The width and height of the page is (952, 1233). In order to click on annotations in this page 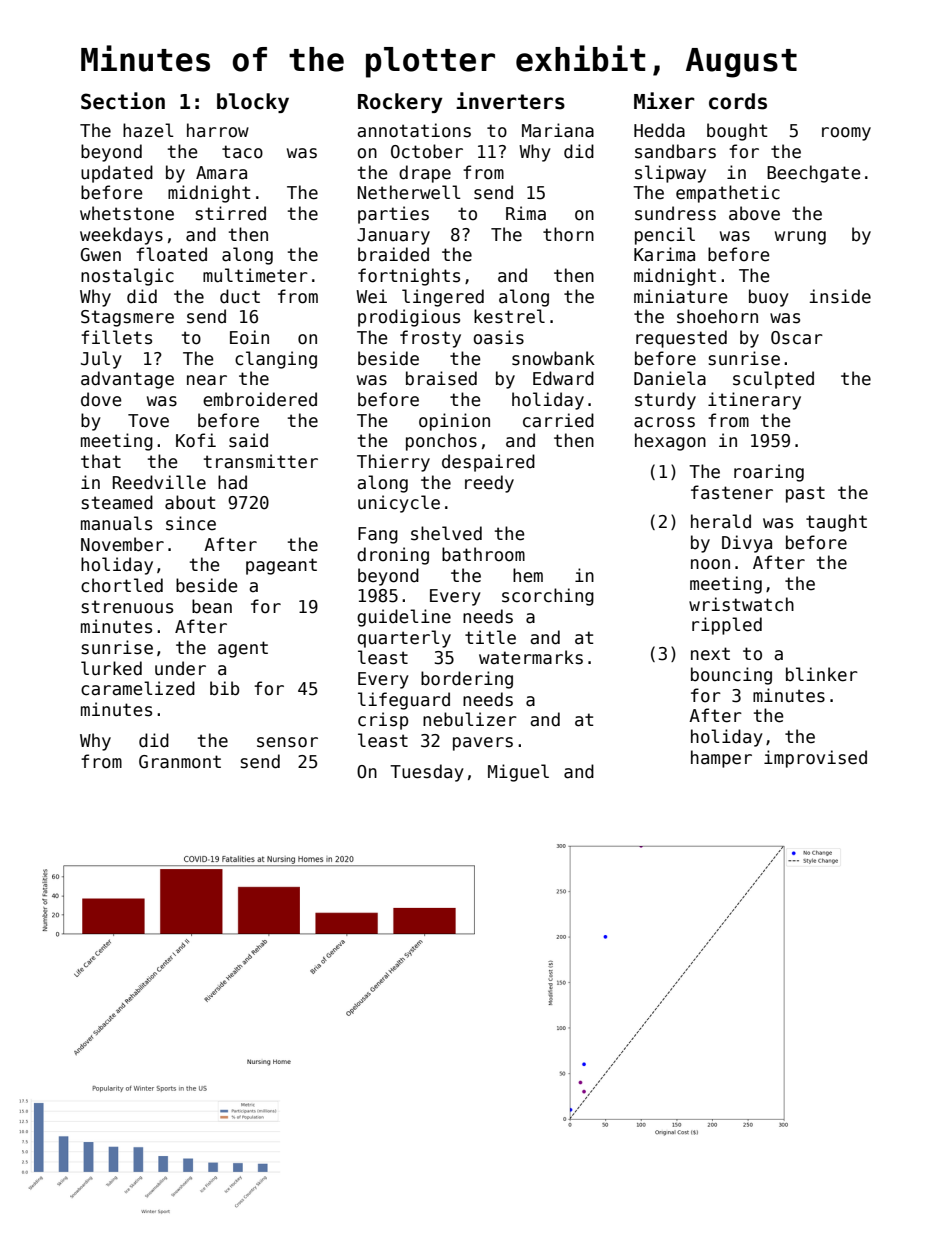, I will do `click(414, 130)`.
